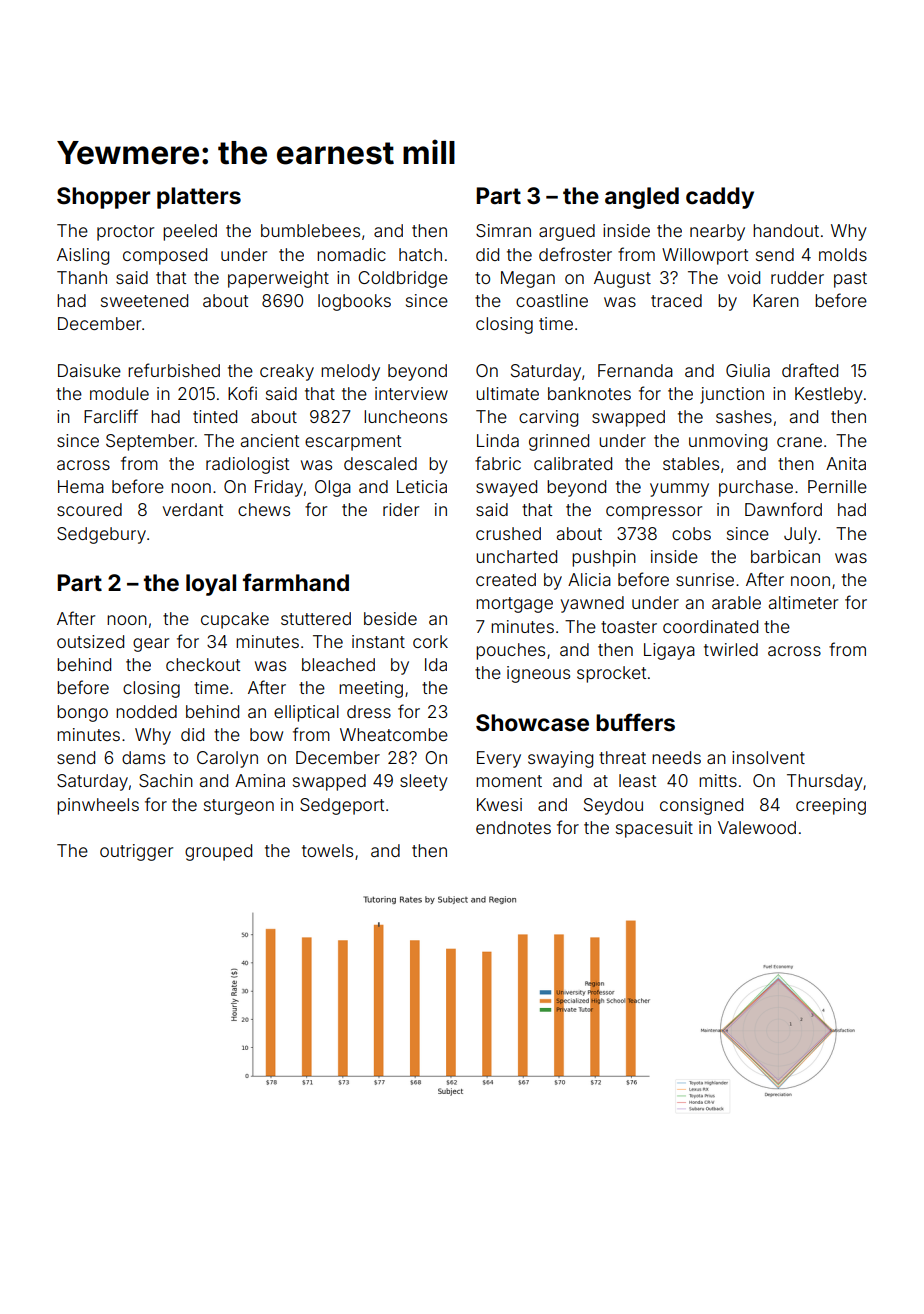  I want to click on needs, so click(676, 757).
